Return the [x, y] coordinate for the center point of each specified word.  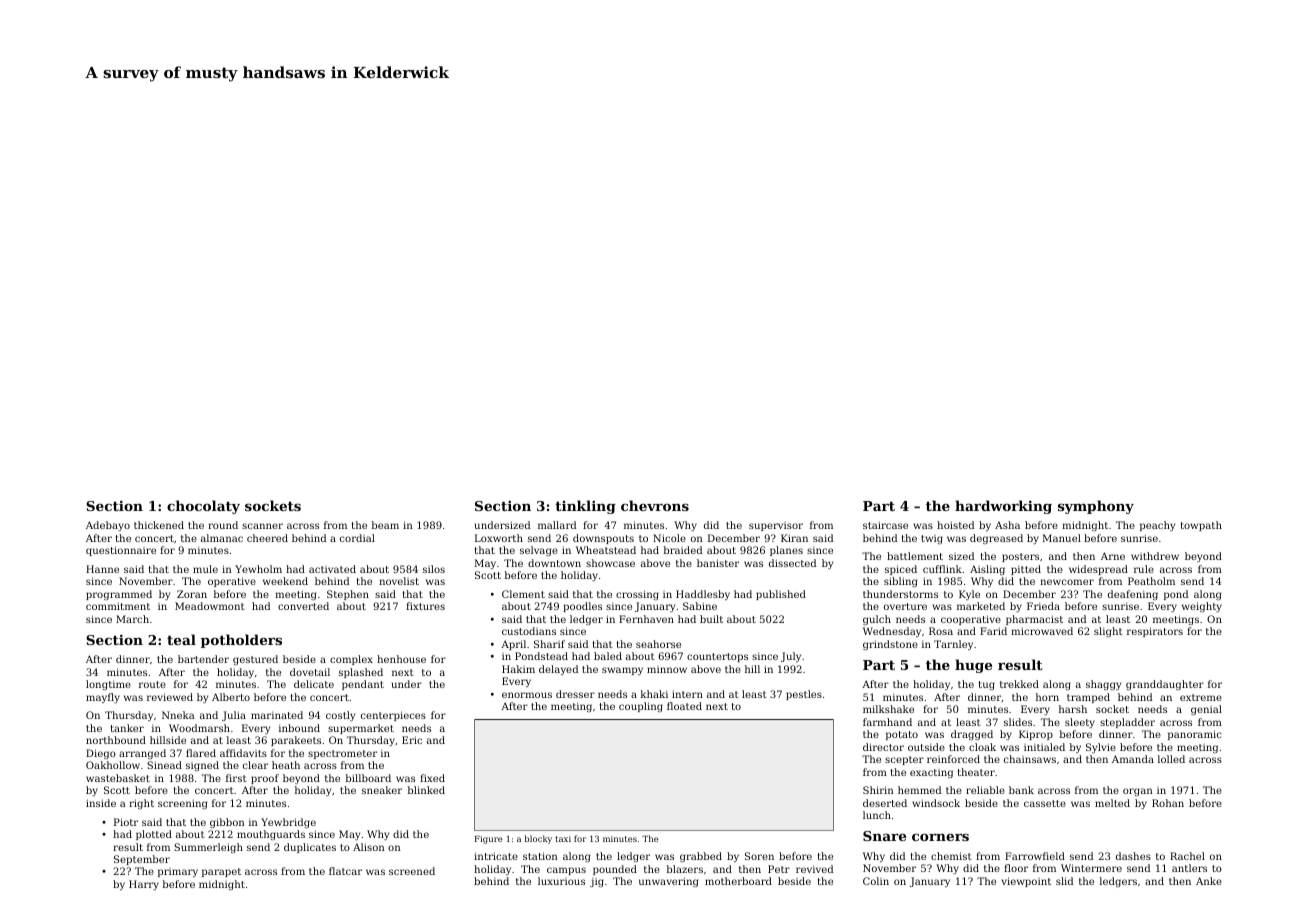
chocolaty [203, 507]
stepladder [1127, 723]
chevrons [655, 505]
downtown [554, 563]
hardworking [1003, 507]
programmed [119, 595]
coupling [641, 707]
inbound [299, 728]
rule [1144, 569]
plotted [154, 835]
